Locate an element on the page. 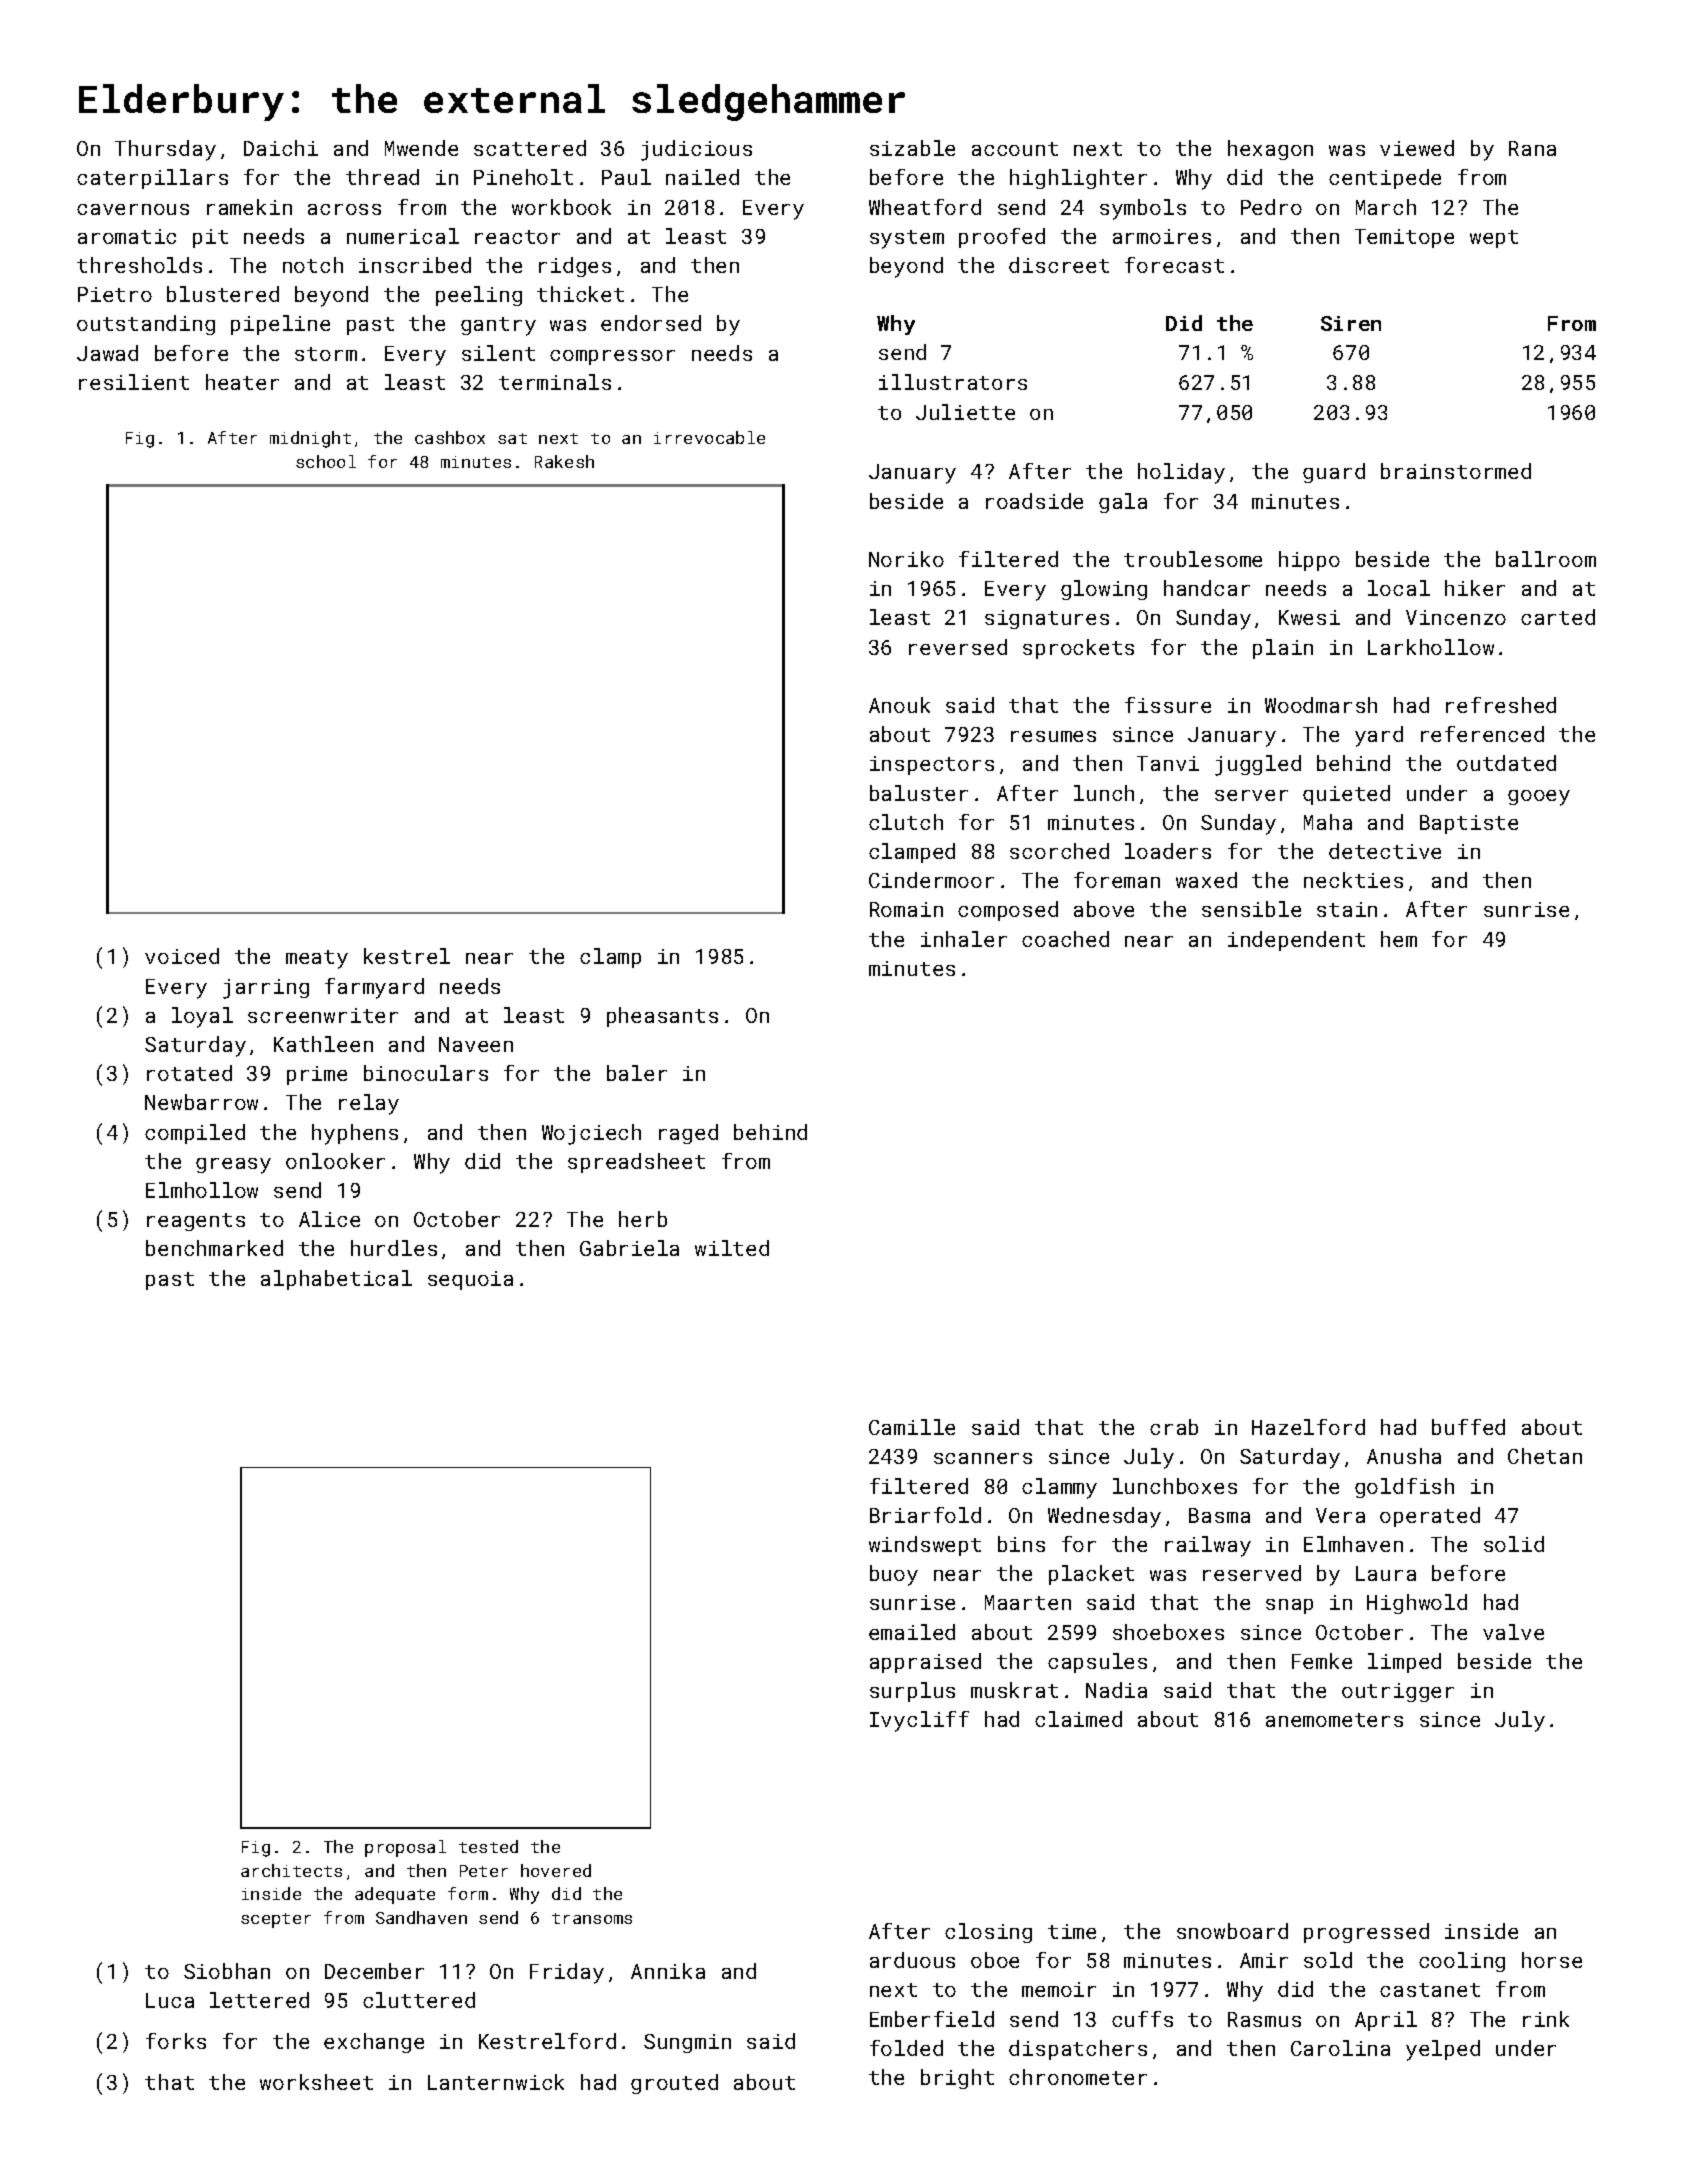 This image has width=1683, height=2178. buoy is located at coordinates (894, 1575).
